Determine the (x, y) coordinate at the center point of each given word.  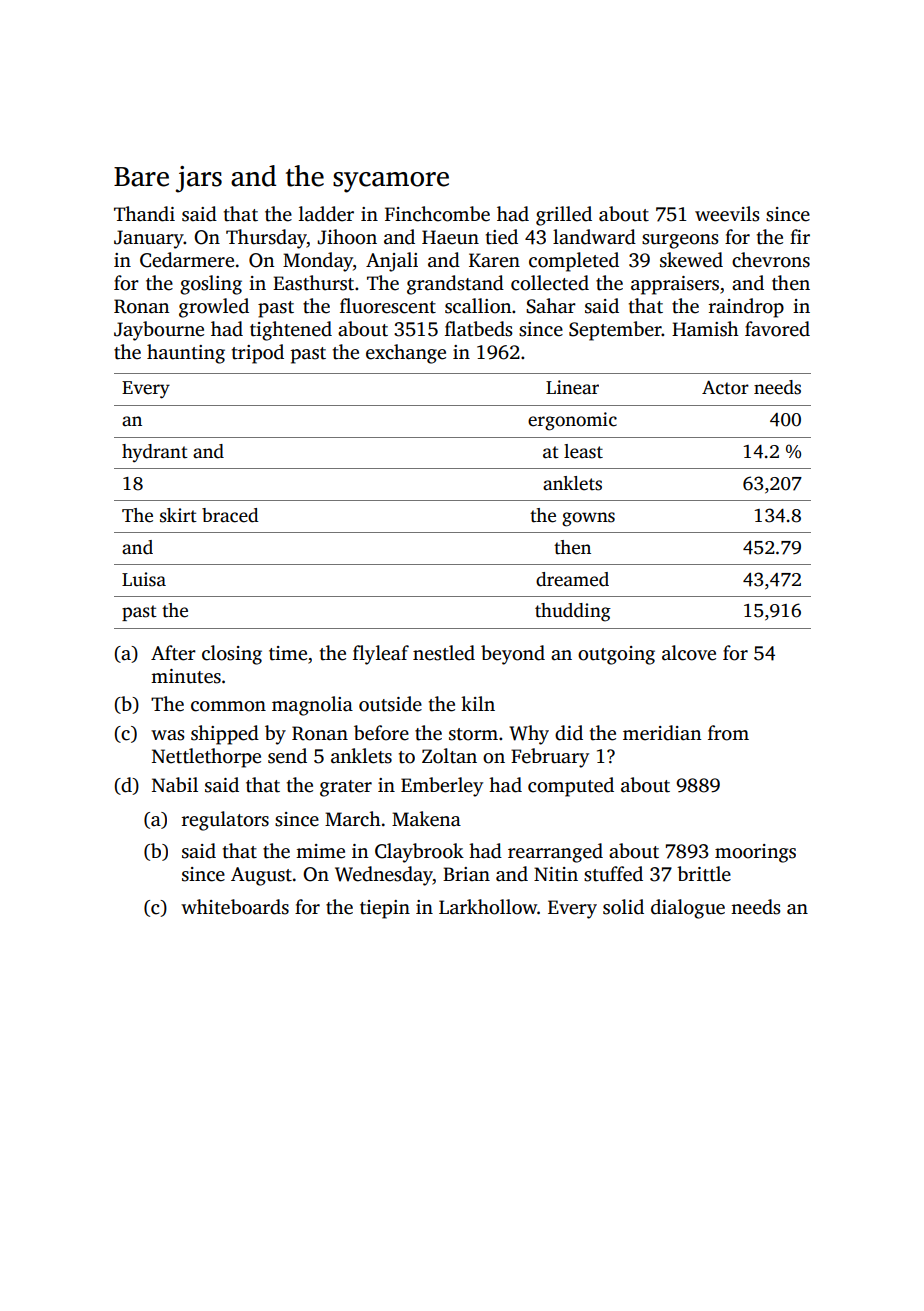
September (615, 331)
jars (198, 179)
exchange (406, 354)
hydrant (155, 453)
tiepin (385, 909)
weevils (727, 214)
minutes (186, 676)
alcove (689, 653)
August (261, 876)
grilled (564, 216)
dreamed (572, 579)
